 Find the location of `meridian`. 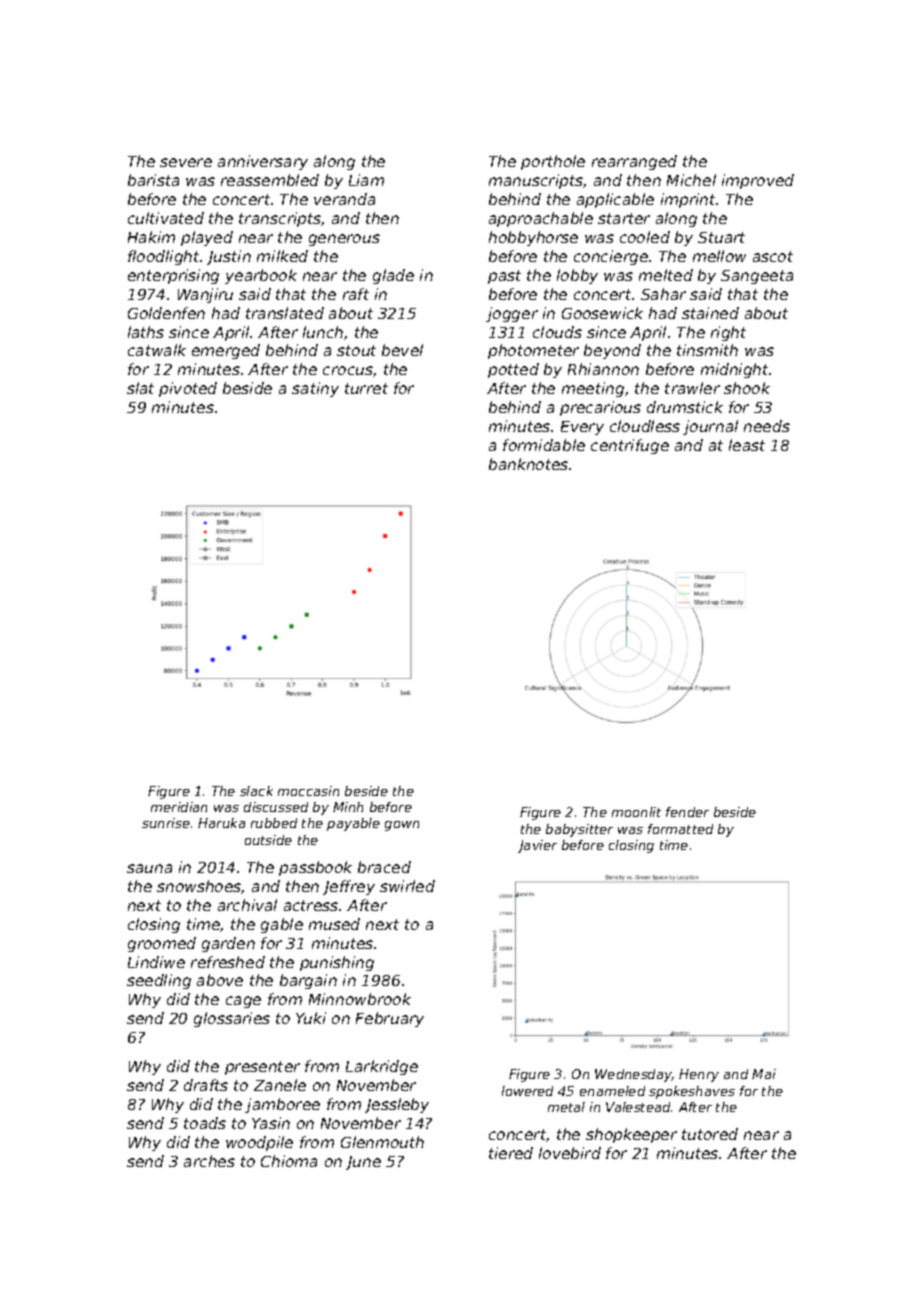

meridian is located at coordinates (179, 807).
